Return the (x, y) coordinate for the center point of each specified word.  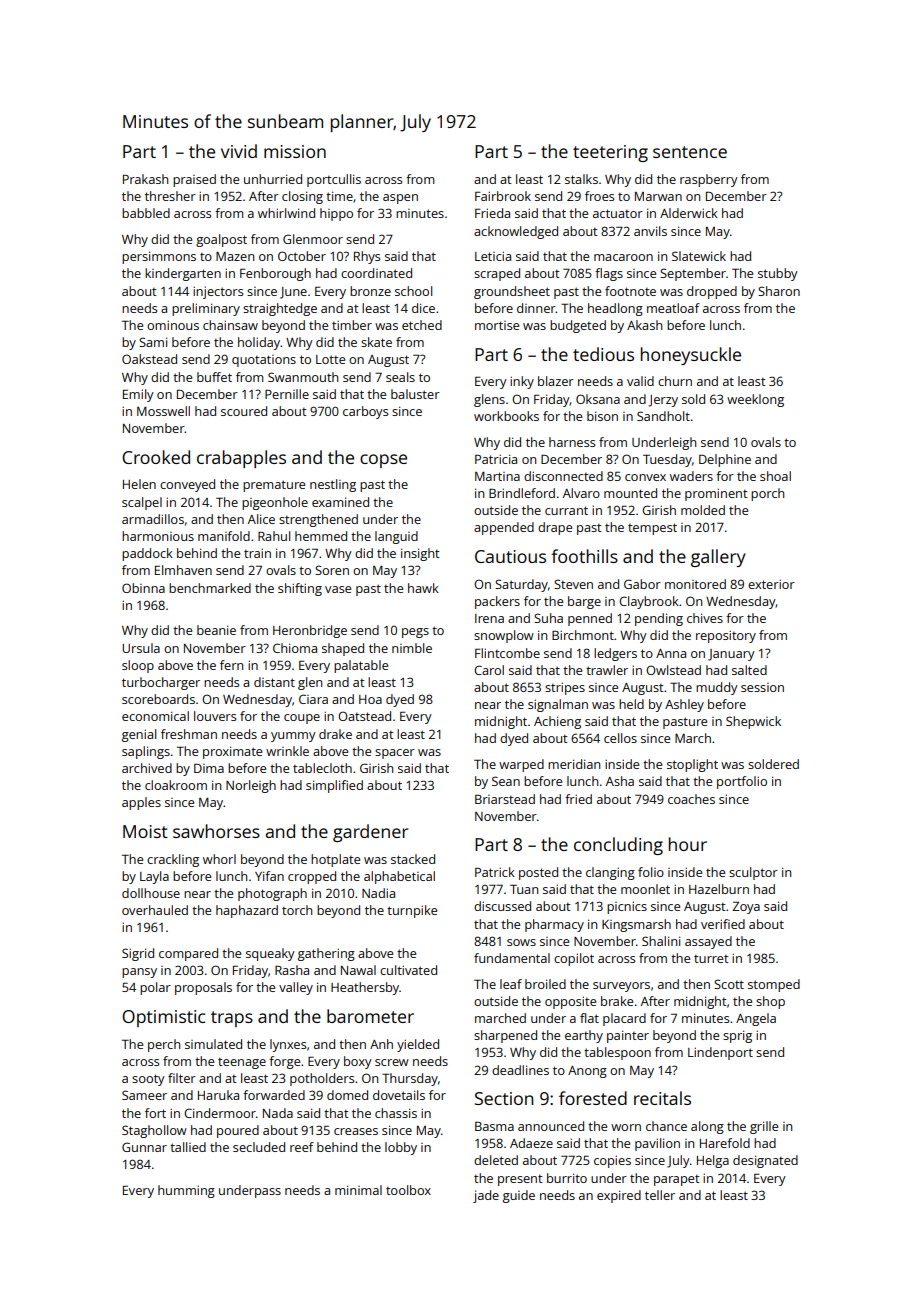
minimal (358, 1190)
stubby (778, 274)
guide (519, 1196)
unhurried (273, 179)
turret (711, 959)
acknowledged (516, 232)
